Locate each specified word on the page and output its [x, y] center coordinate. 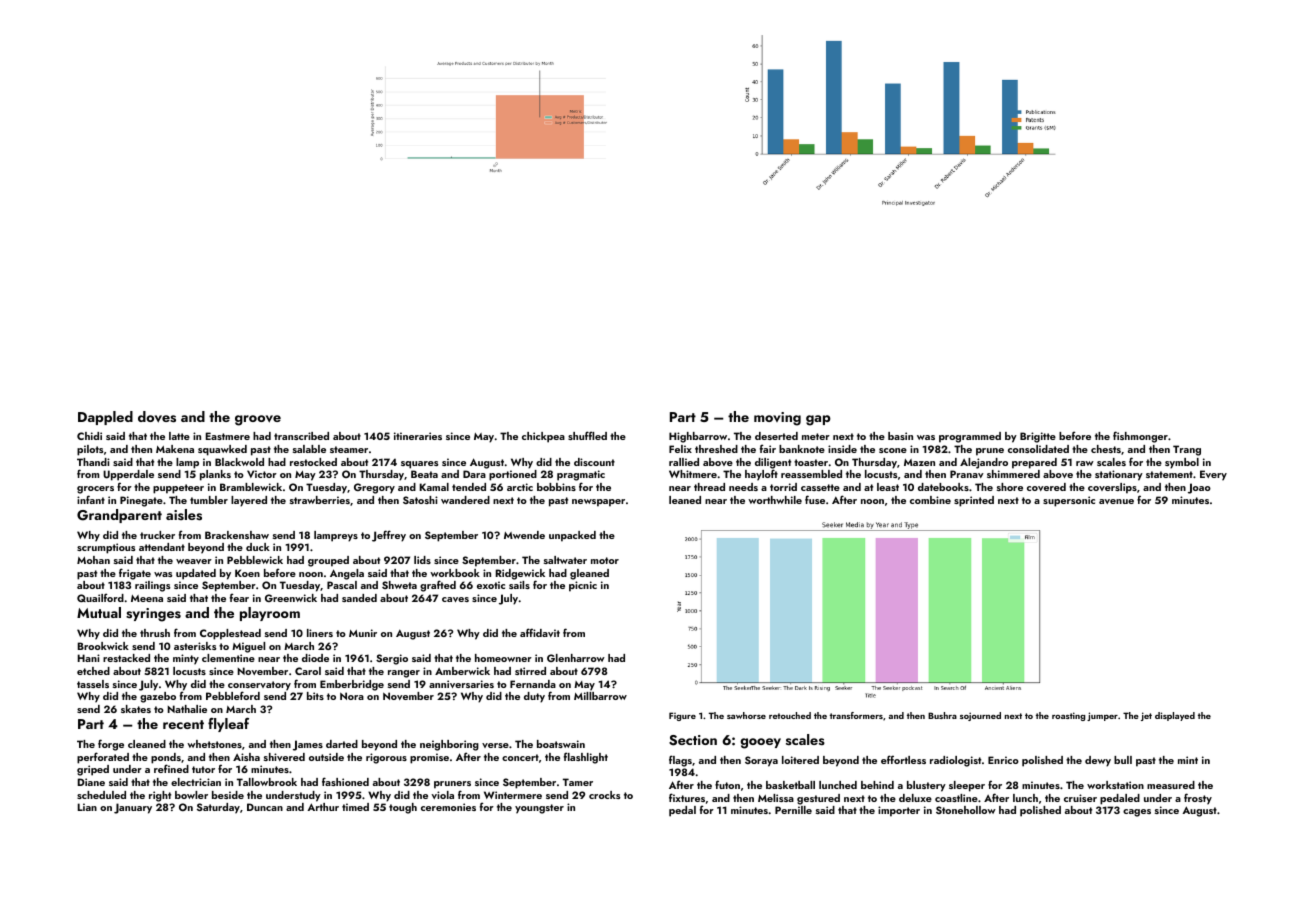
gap [818, 420]
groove [258, 420]
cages [1137, 813]
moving [777, 419]
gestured [818, 799]
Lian [87, 807]
